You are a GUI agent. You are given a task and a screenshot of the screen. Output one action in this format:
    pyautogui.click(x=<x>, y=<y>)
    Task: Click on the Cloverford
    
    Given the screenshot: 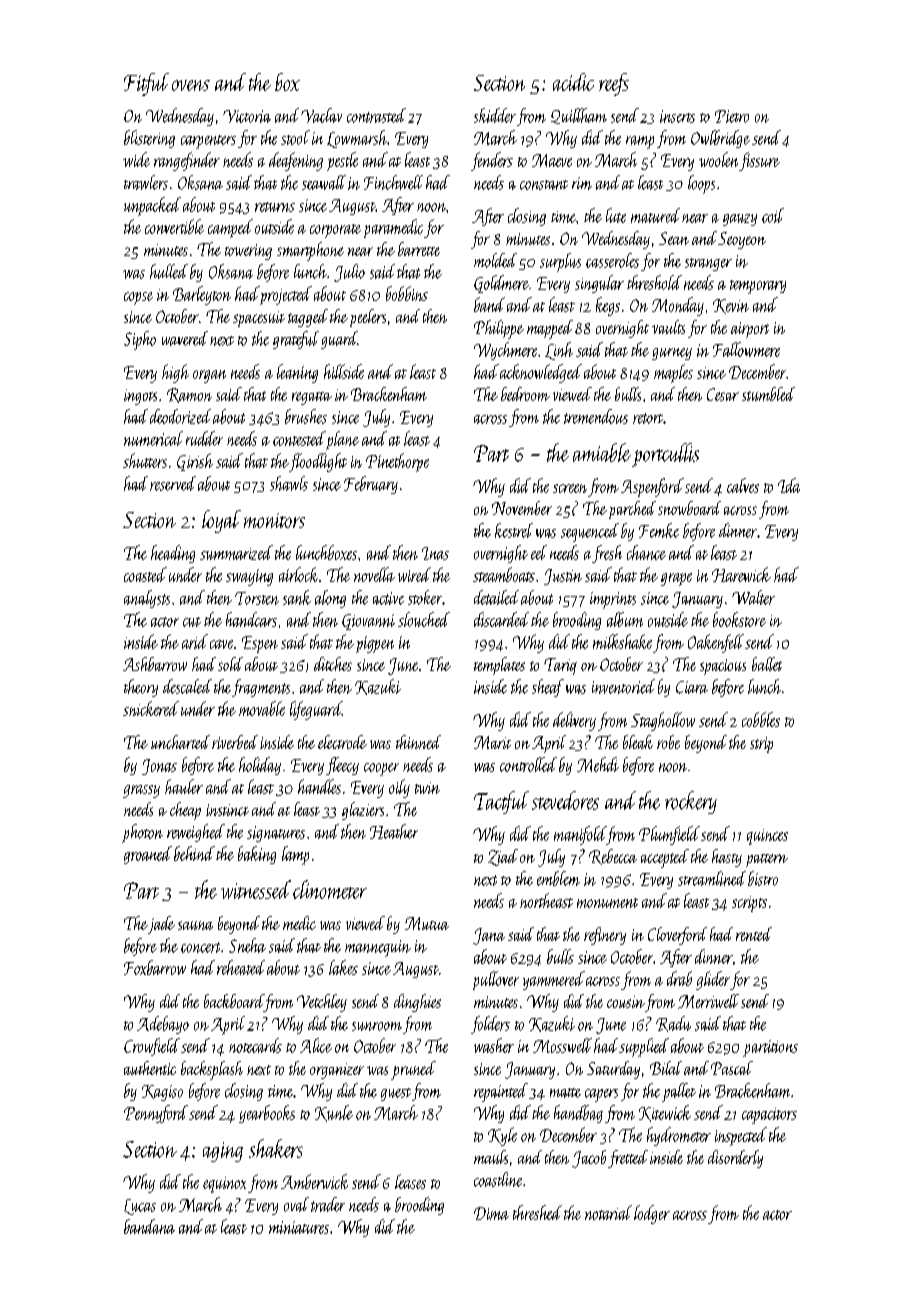 What is the action you would take?
    pyautogui.click(x=677, y=936)
